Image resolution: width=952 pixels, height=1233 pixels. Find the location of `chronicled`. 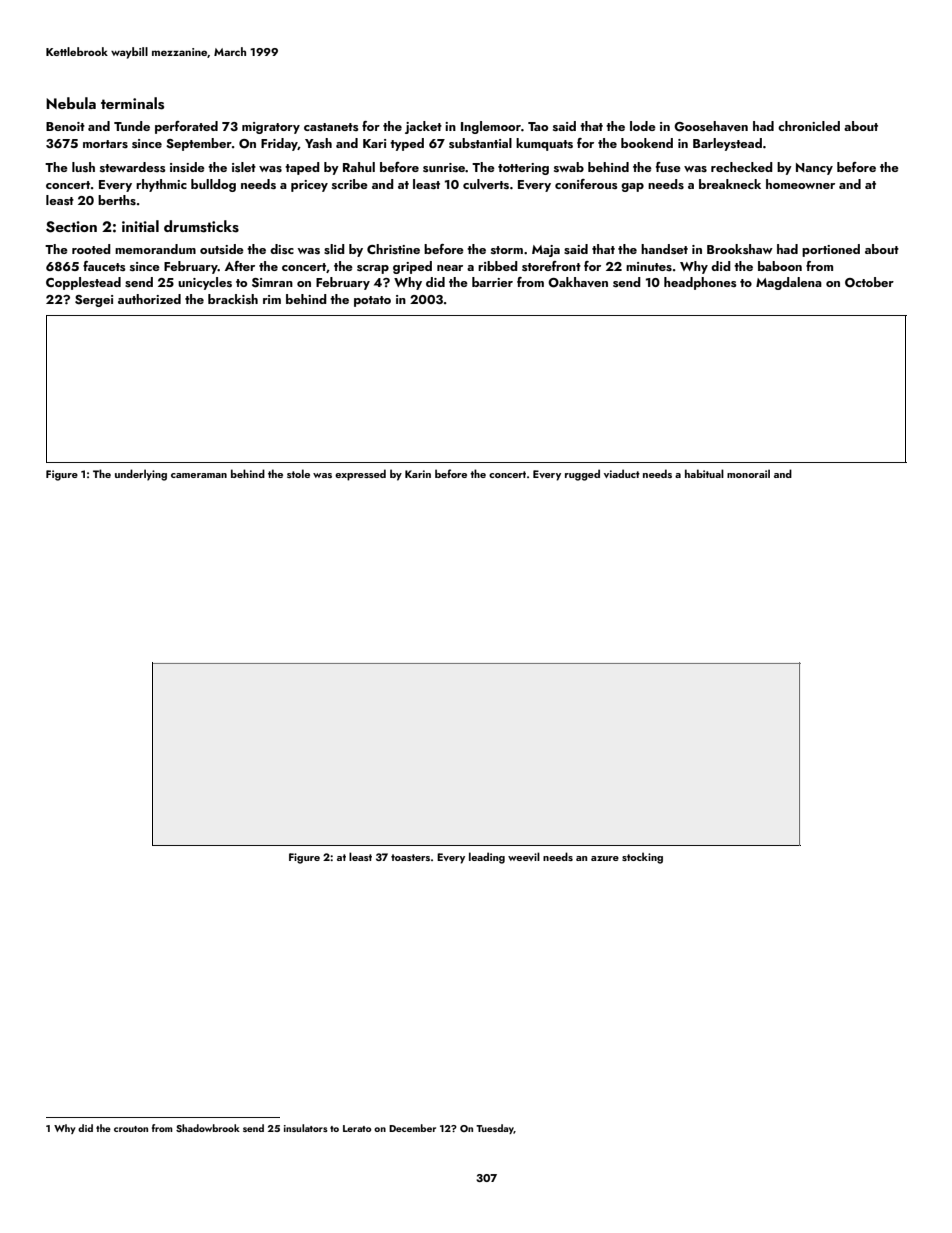

chronicled is located at coordinates (809, 126).
